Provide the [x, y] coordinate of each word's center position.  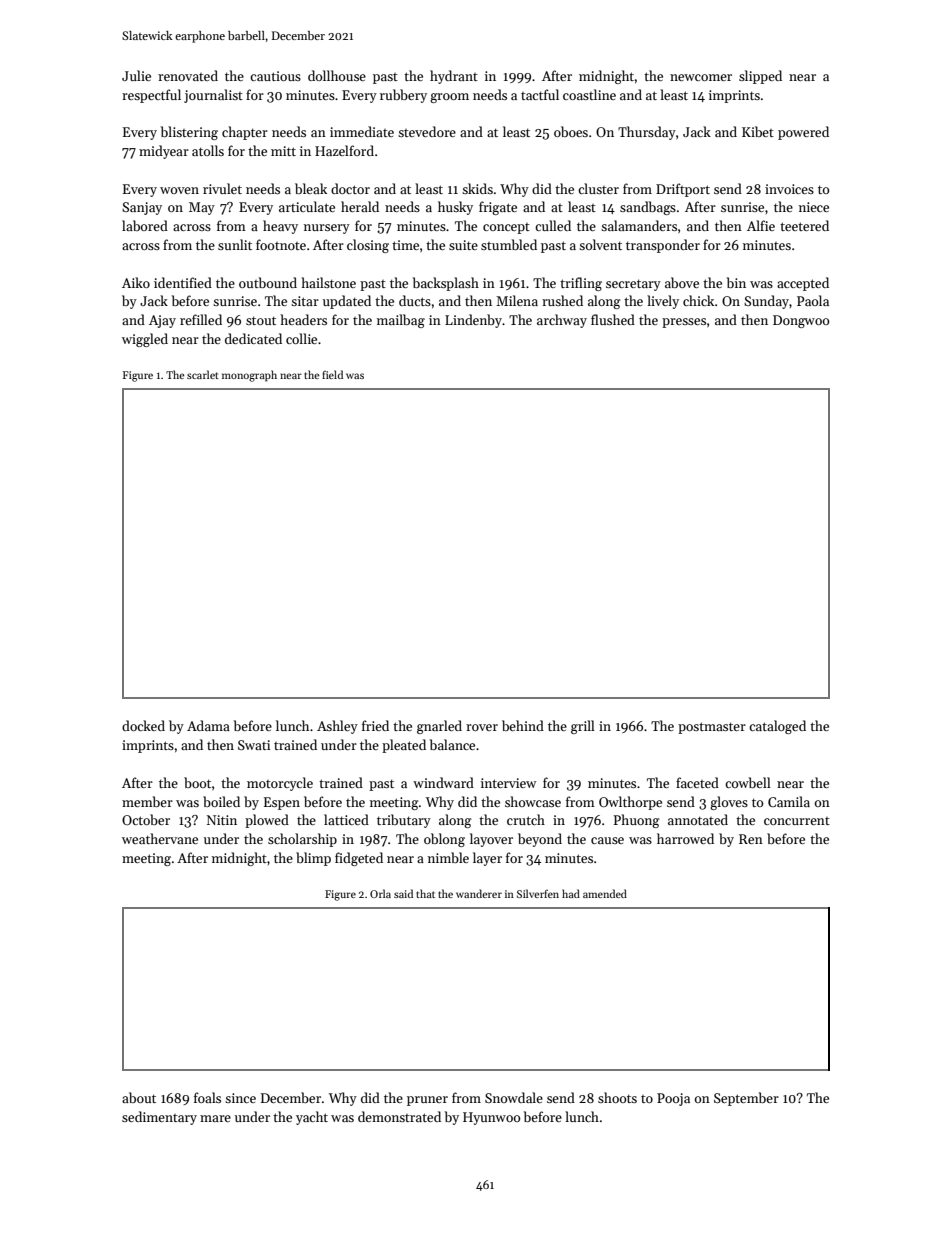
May [202, 208]
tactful [540, 94]
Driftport [683, 190]
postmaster [712, 728]
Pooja [673, 1099]
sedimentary [159, 1118]
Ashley [337, 727]
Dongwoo [801, 321]
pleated [404, 746]
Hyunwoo [491, 1118]
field [332, 374]
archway [562, 321]
